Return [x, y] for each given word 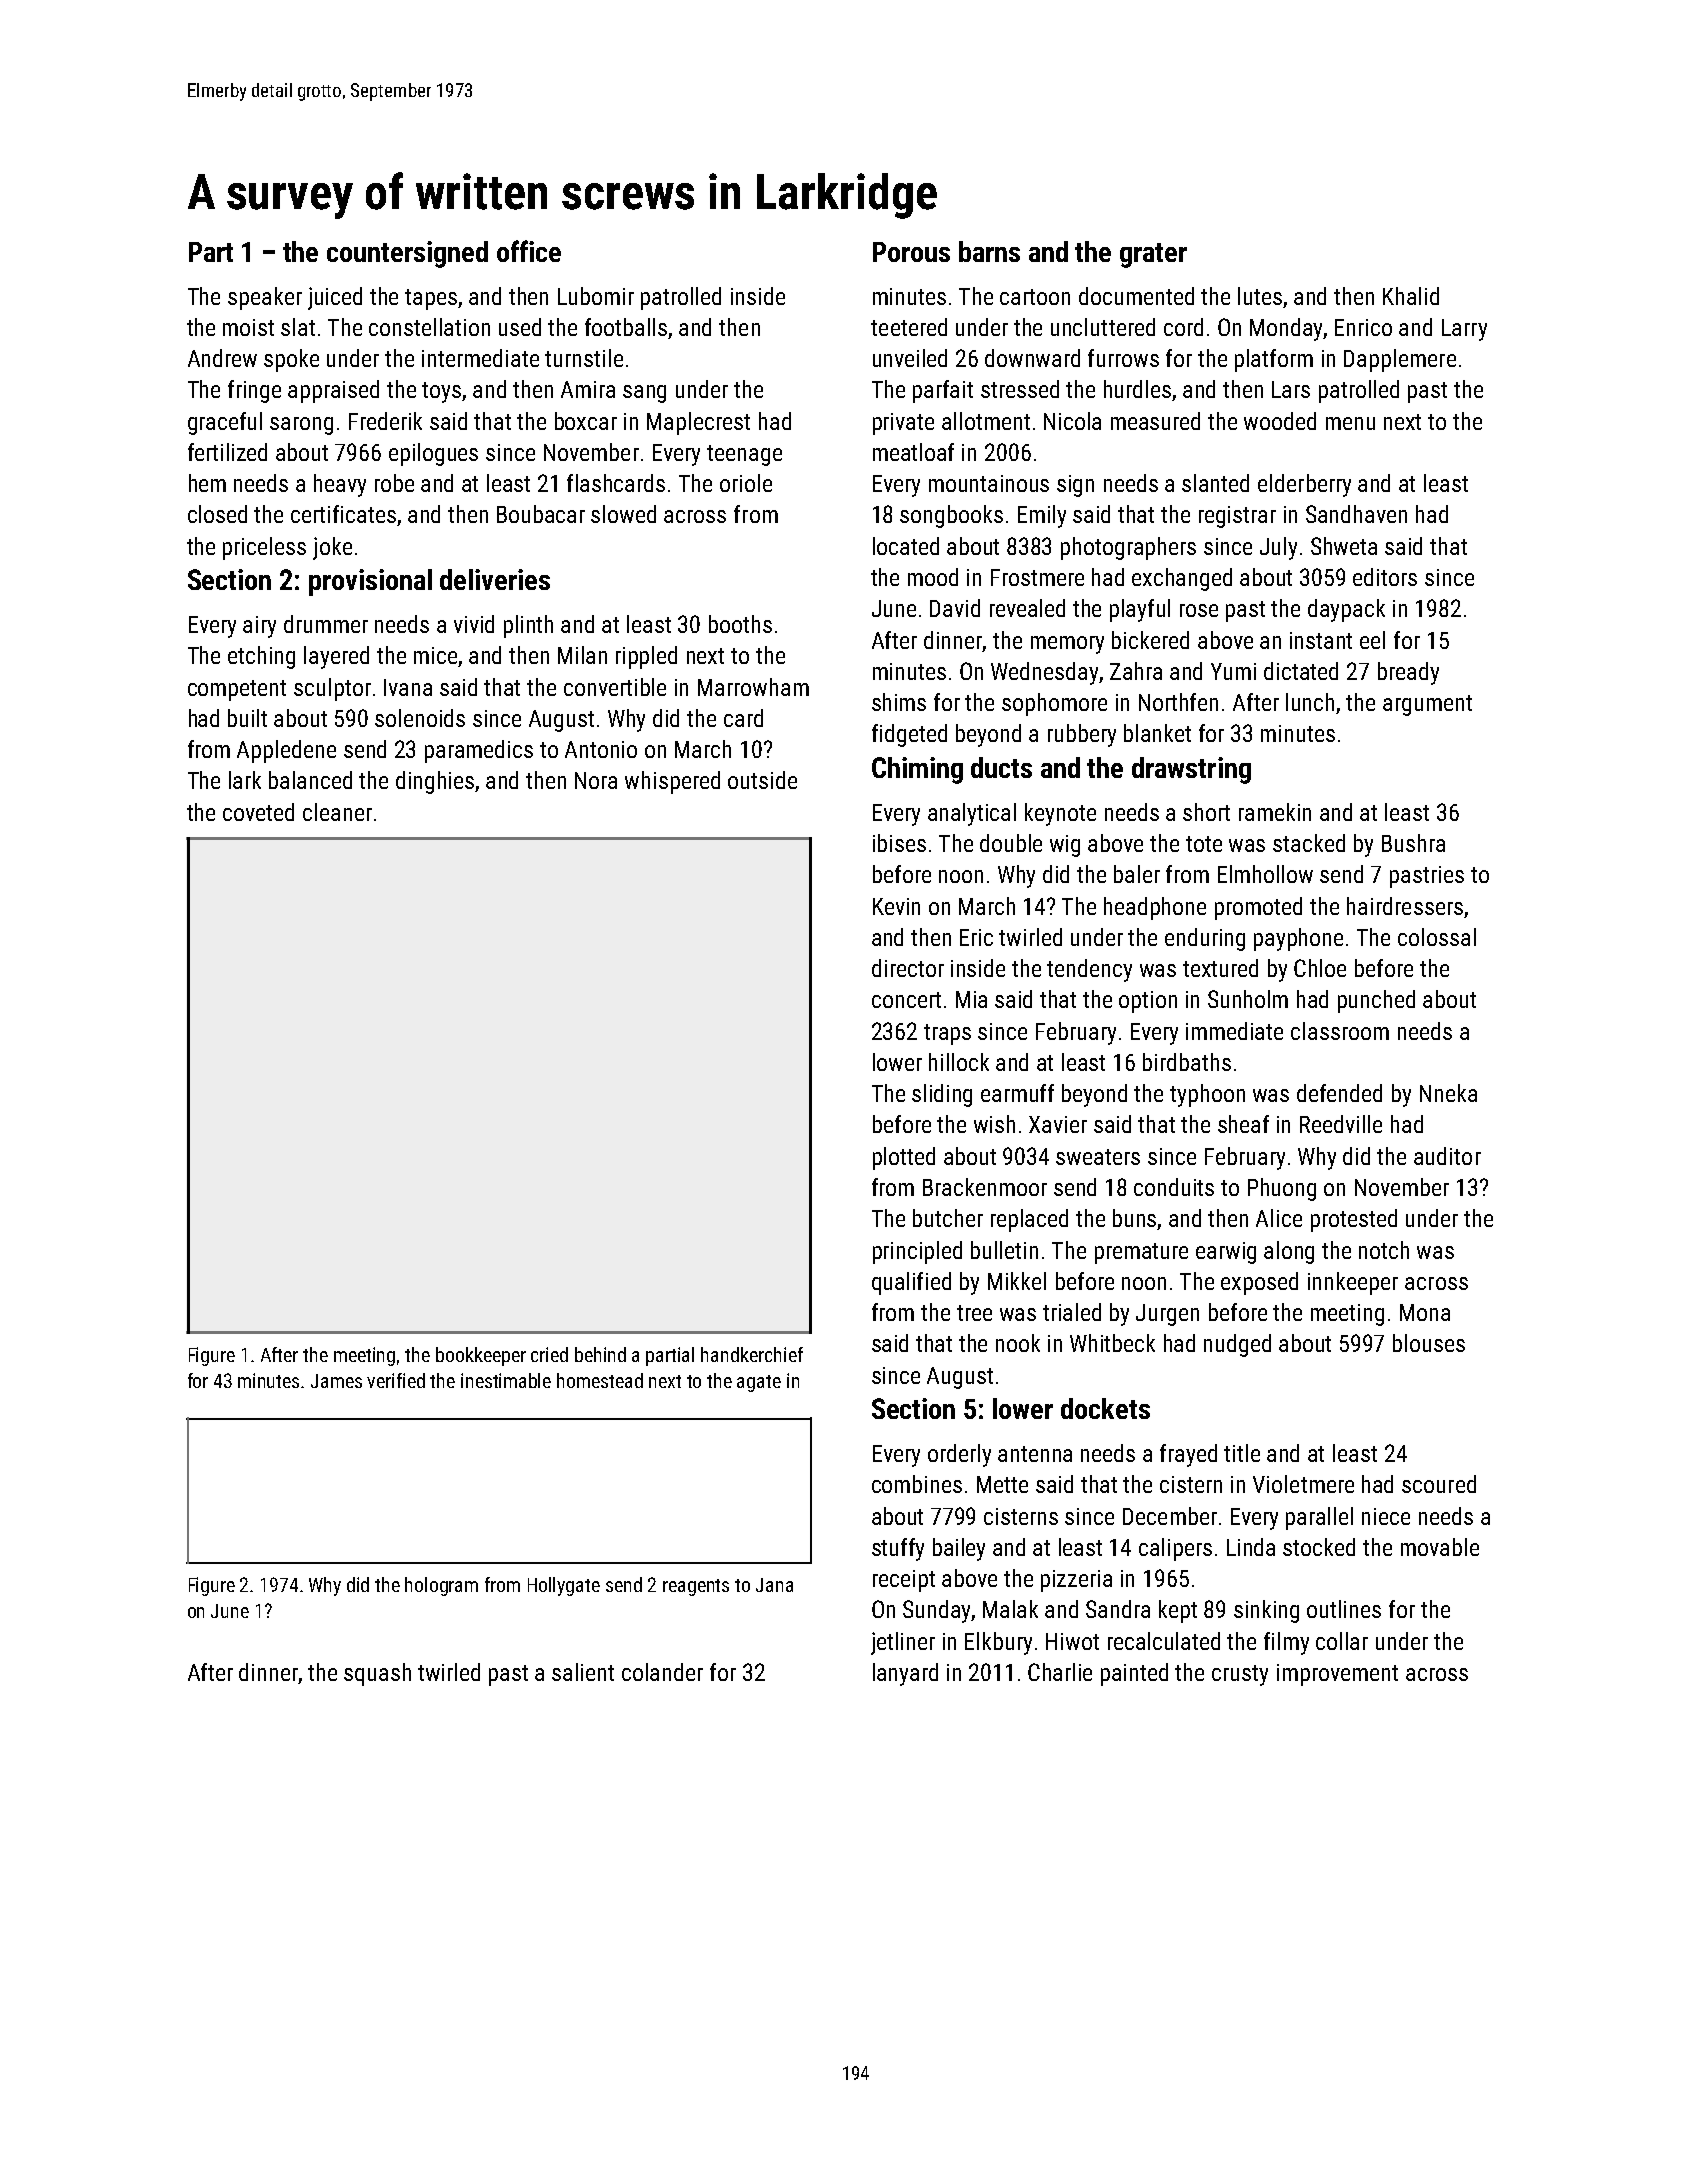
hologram [441, 1586]
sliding [942, 1095]
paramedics [479, 751]
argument [1427, 705]
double [1011, 843]
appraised [333, 391]
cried [549, 1354]
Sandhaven [1356, 514]
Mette [1002, 1484]
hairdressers [1405, 906]
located [906, 546]
